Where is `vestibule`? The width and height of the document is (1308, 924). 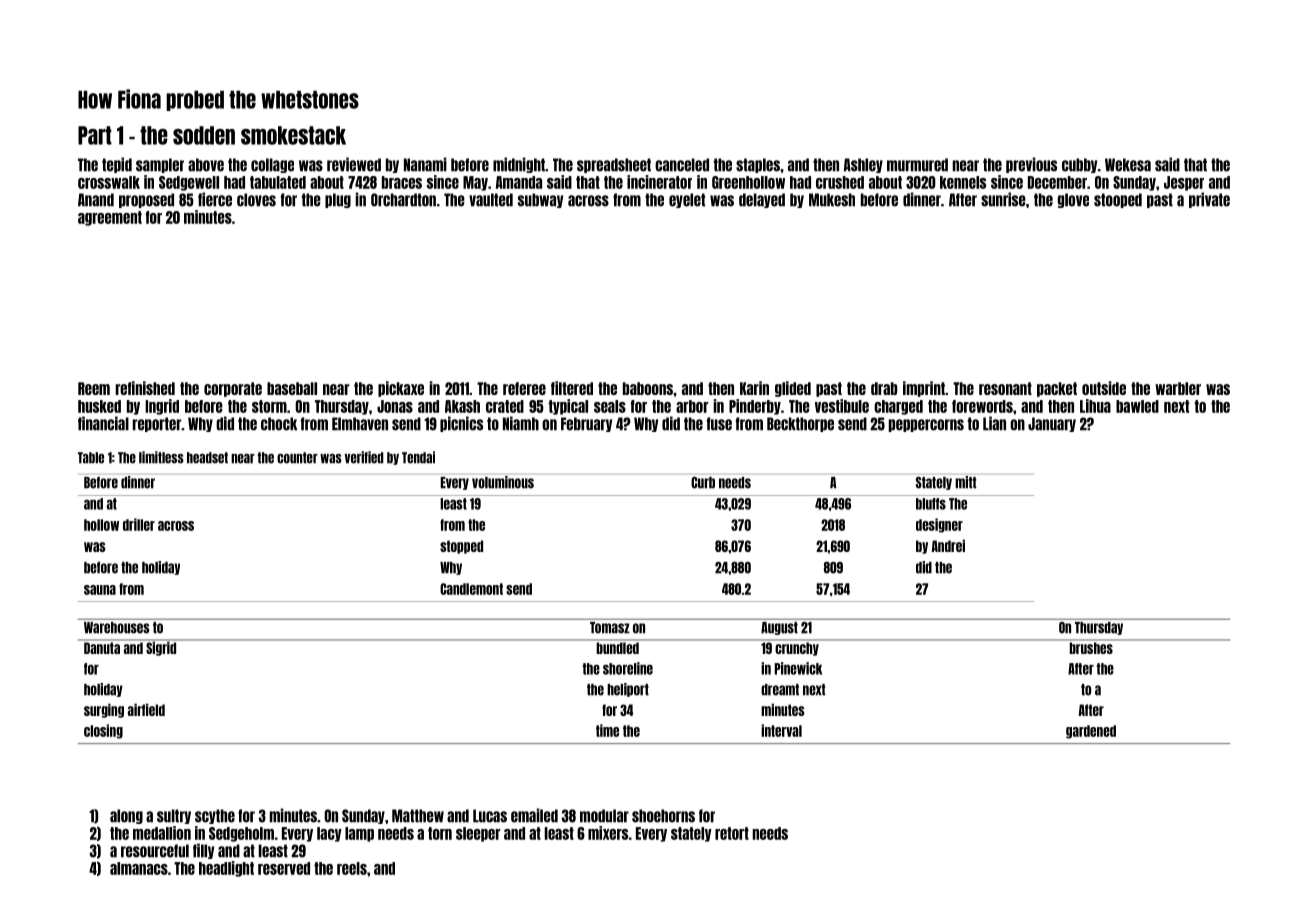 vestibule is located at coordinates (842, 406).
